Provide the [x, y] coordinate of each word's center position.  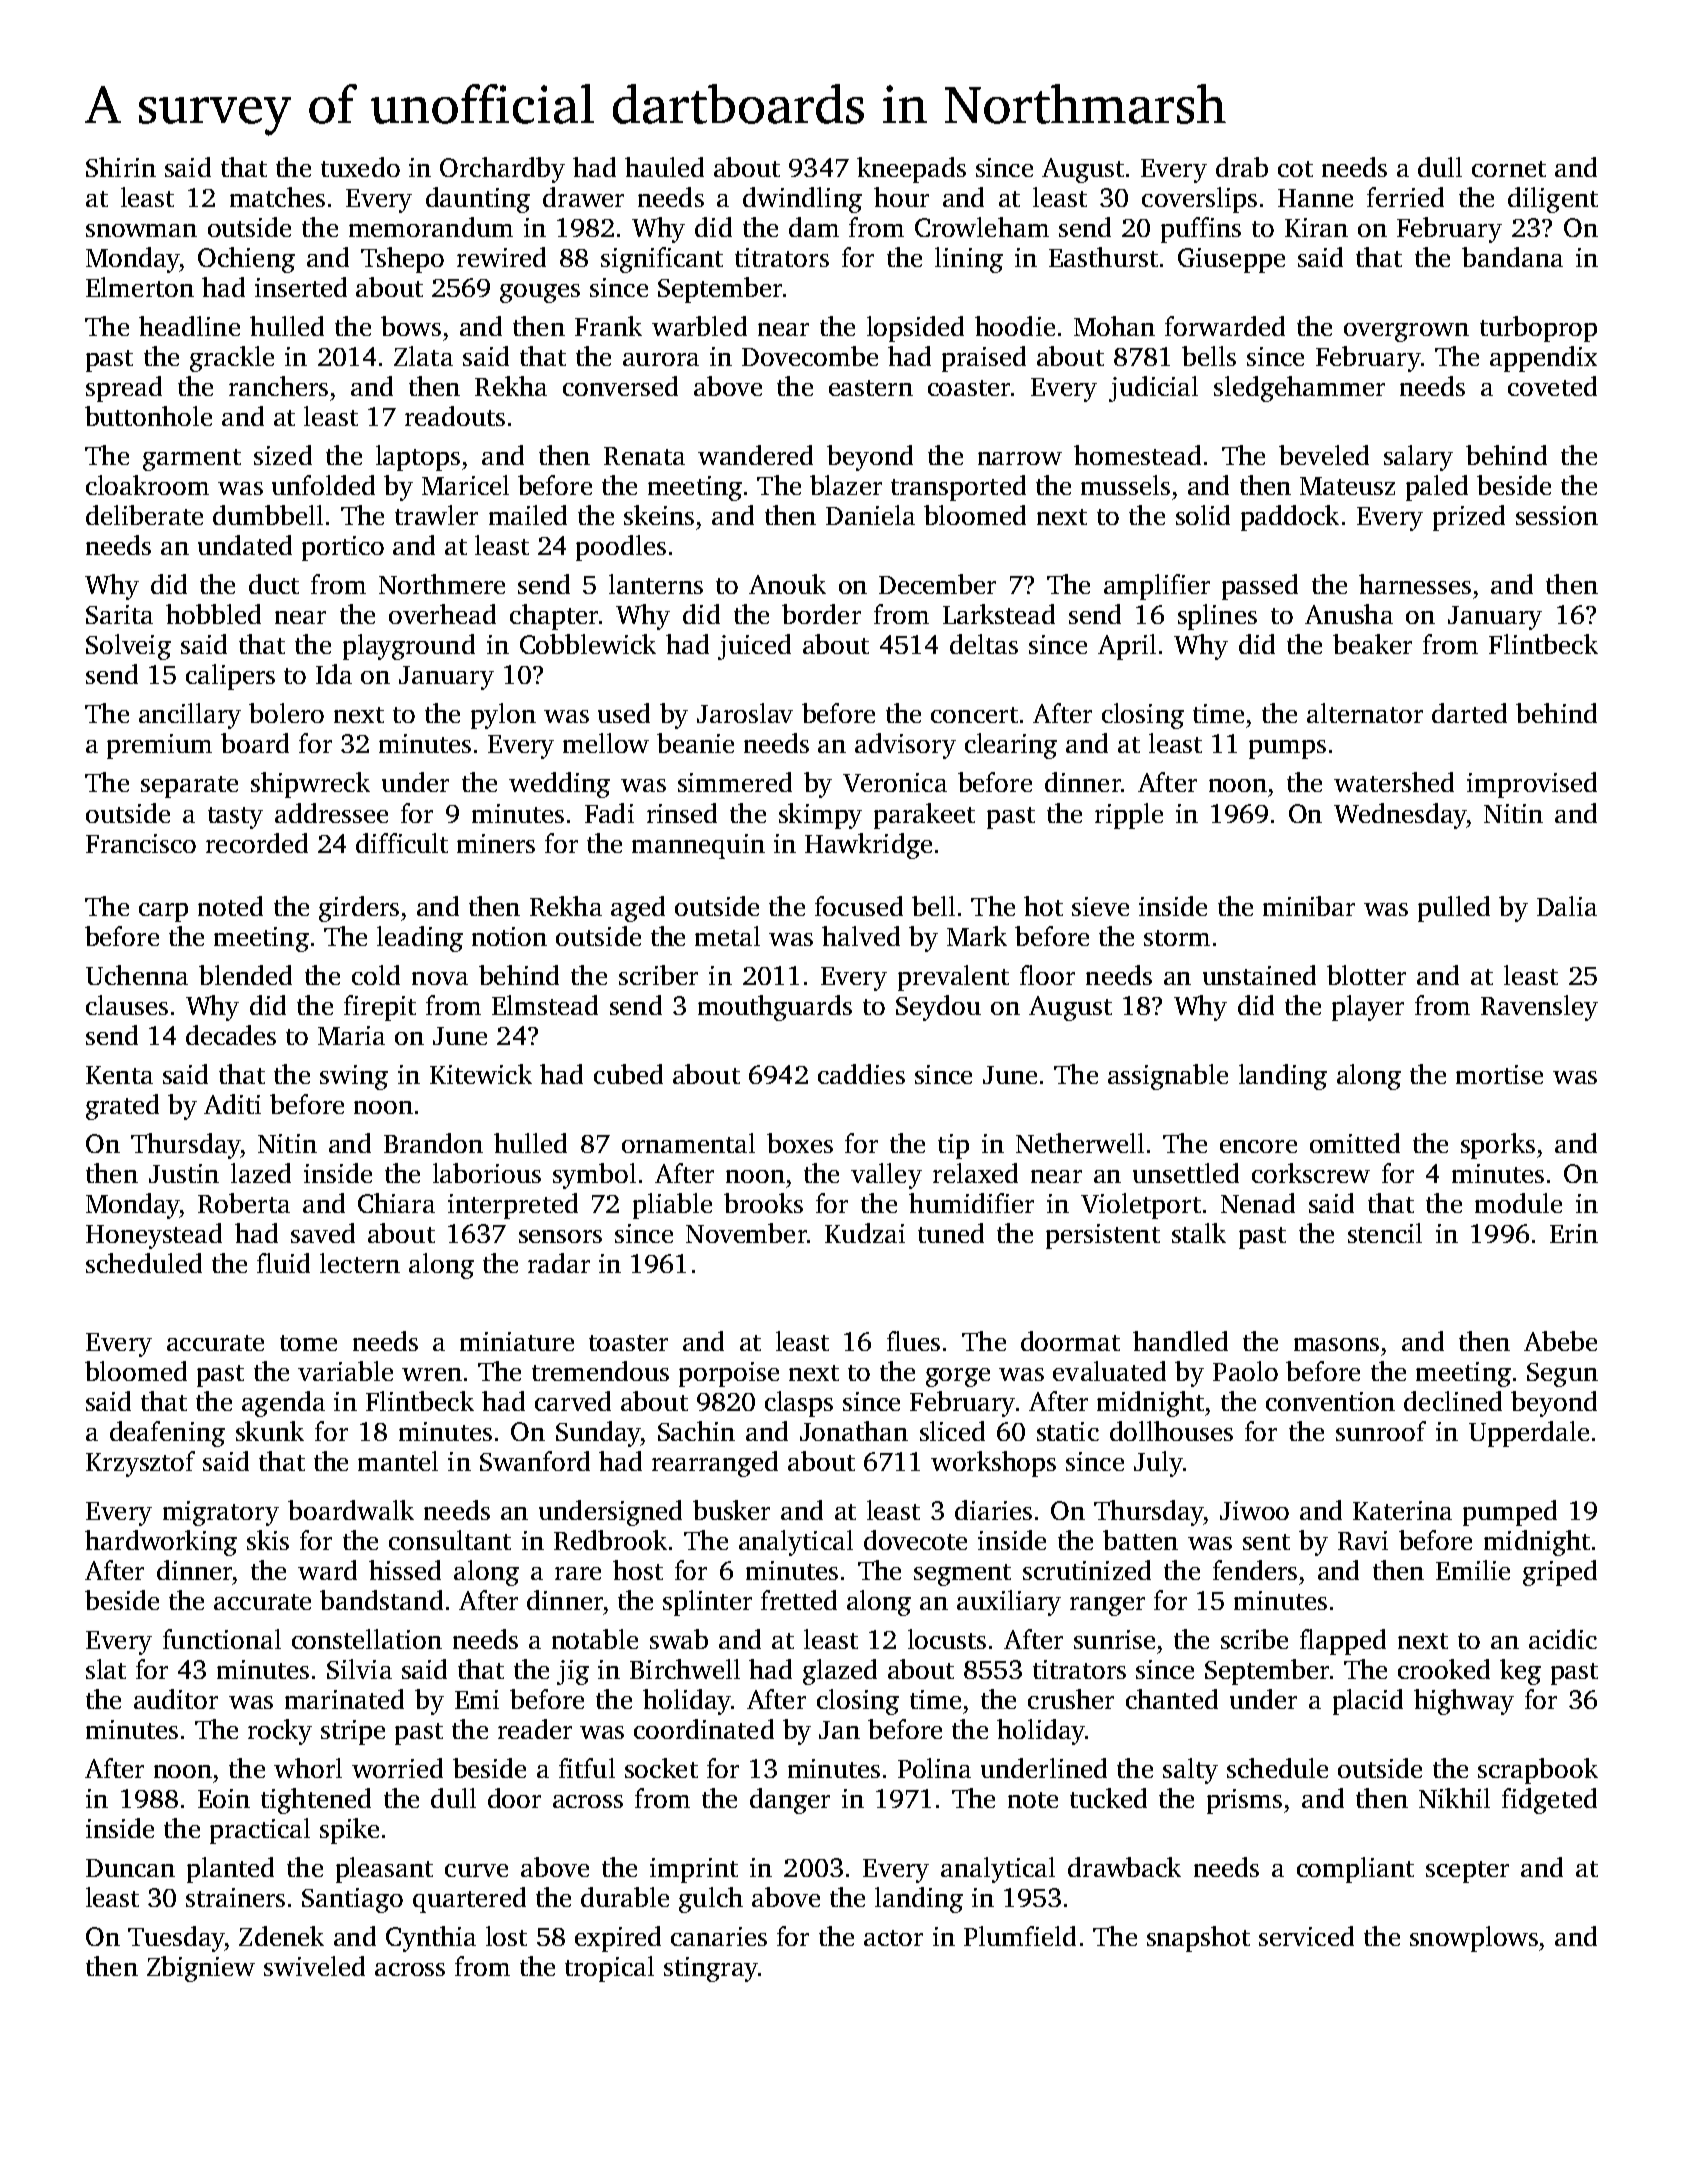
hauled [664, 167]
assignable [1168, 1077]
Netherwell [1080, 1143]
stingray [710, 1969]
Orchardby [502, 170]
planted [230, 1870]
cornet [1509, 169]
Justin [184, 1173]
